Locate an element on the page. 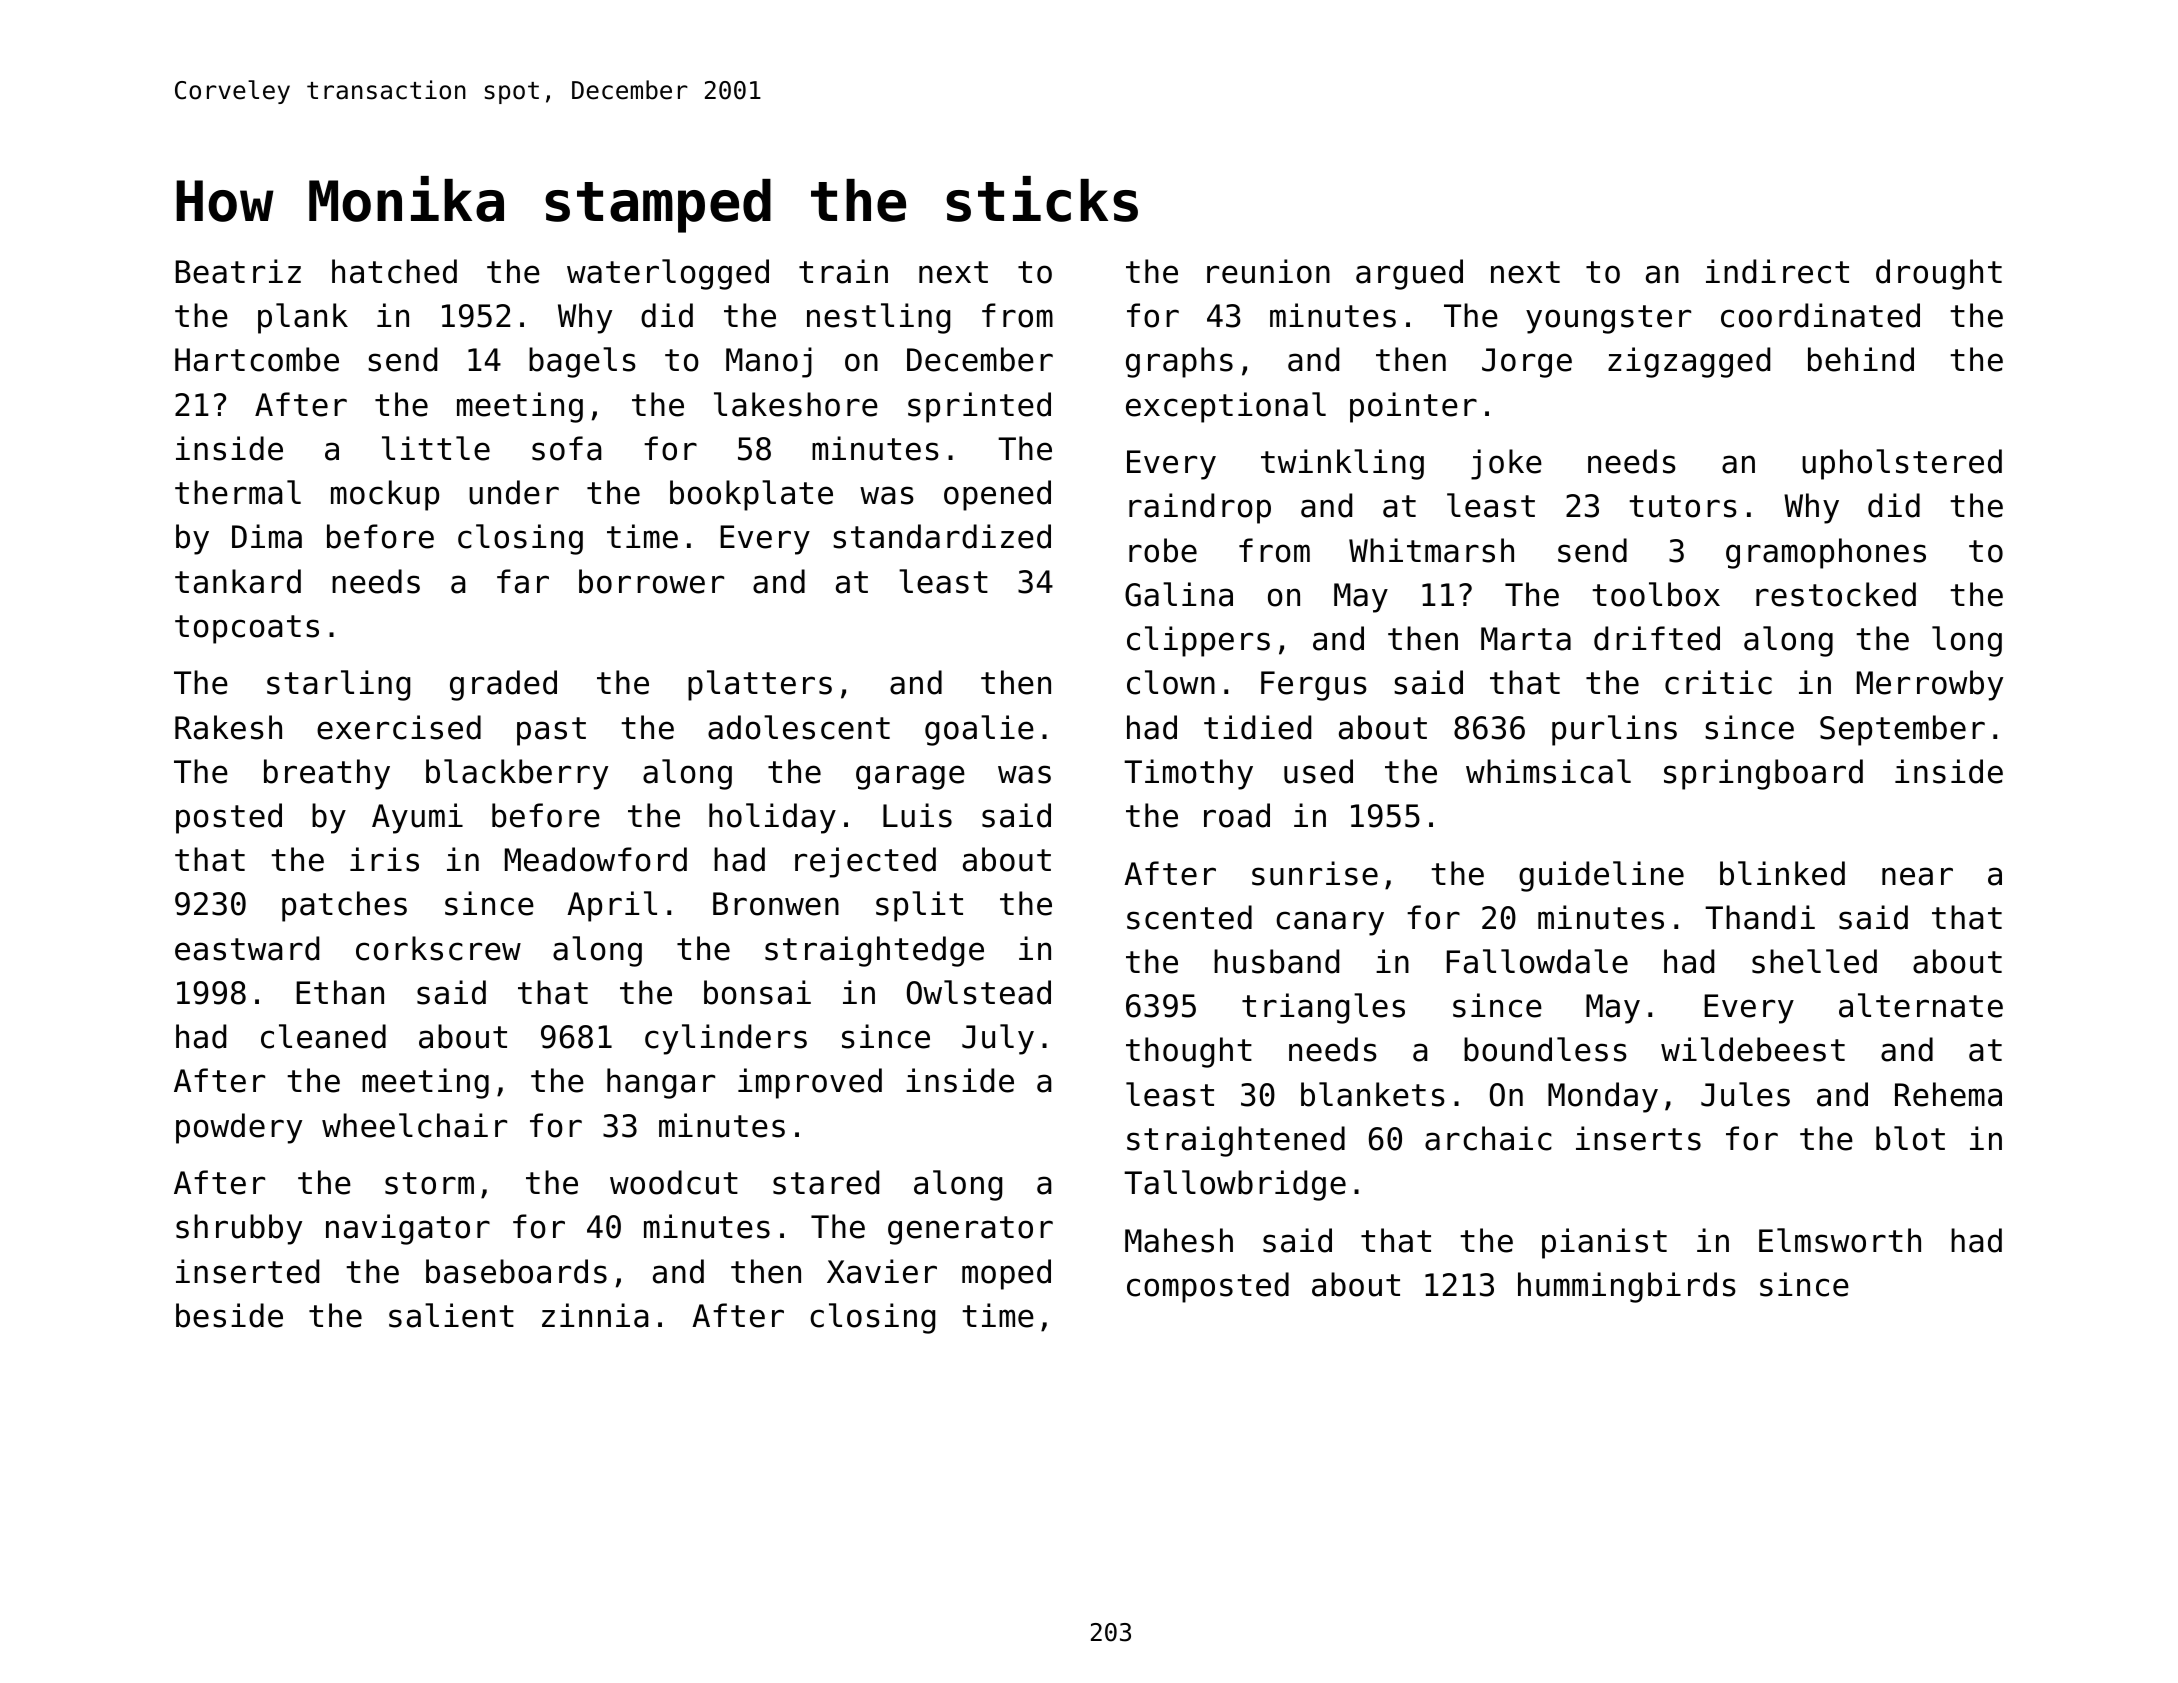  graded is located at coordinates (503, 685).
